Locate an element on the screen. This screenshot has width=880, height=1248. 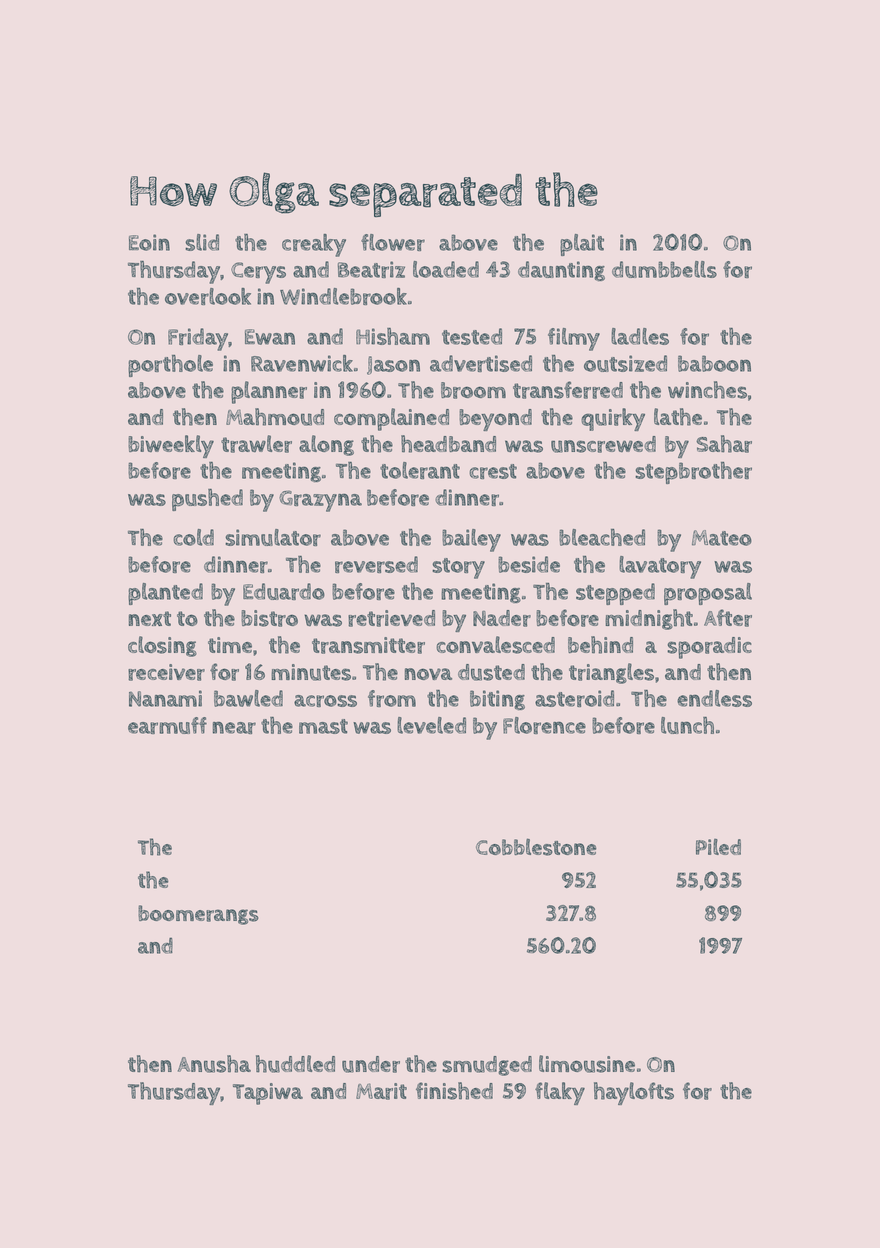
flaky is located at coordinates (560, 1093).
